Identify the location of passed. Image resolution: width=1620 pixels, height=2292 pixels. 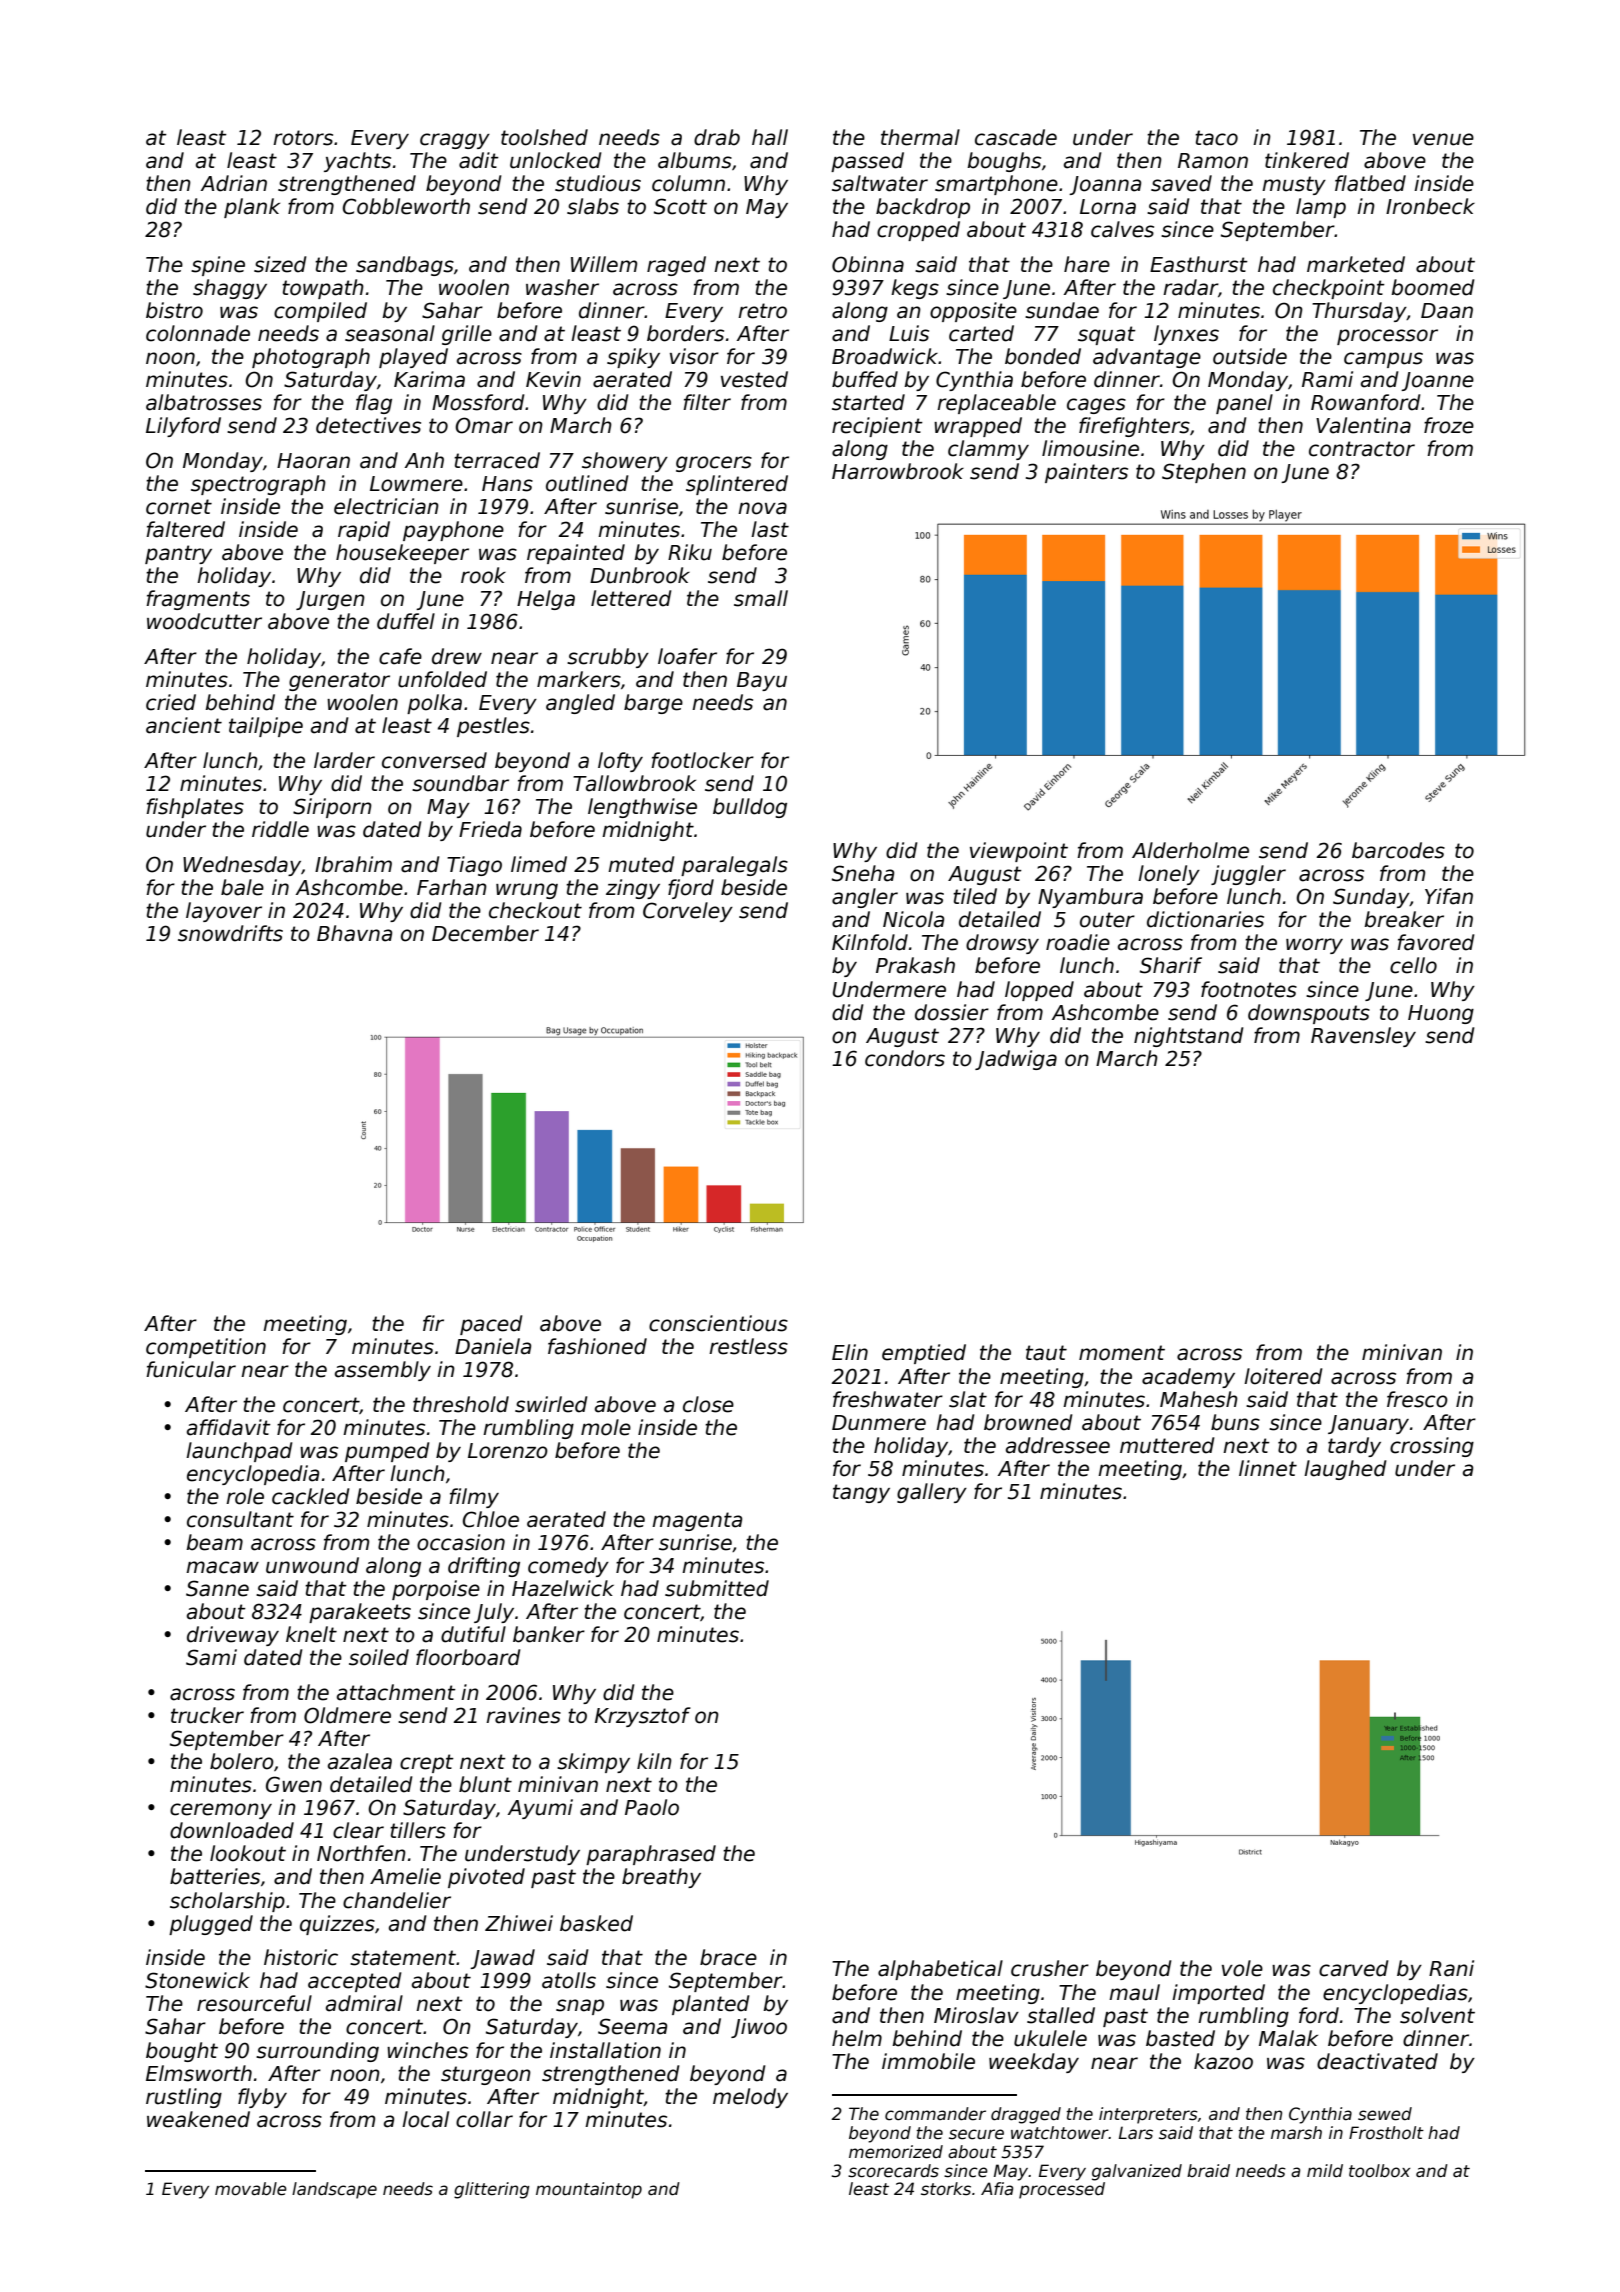
(867, 162).
